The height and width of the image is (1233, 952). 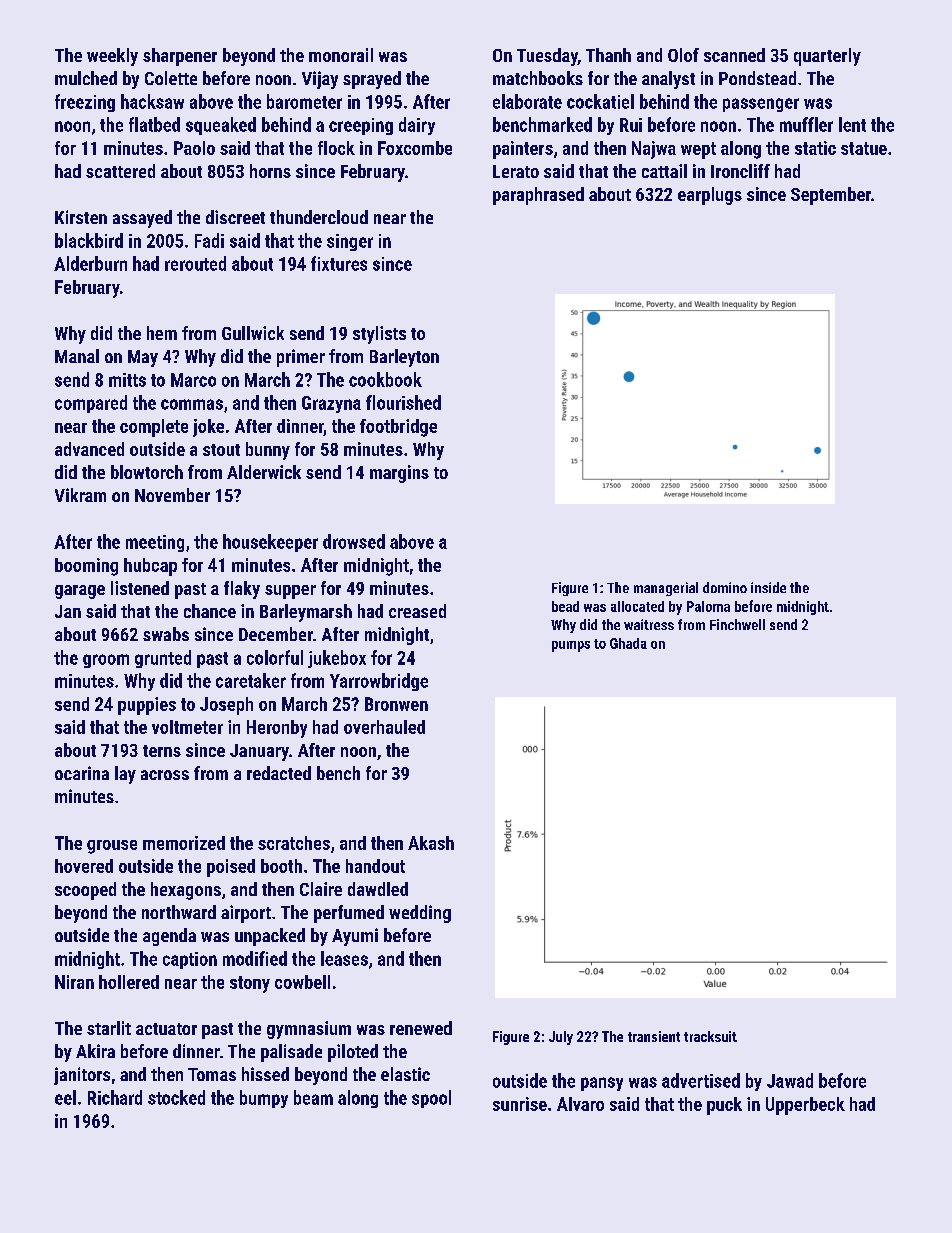 What do you see at coordinates (768, 587) in the image?
I see `inside` at bounding box center [768, 587].
